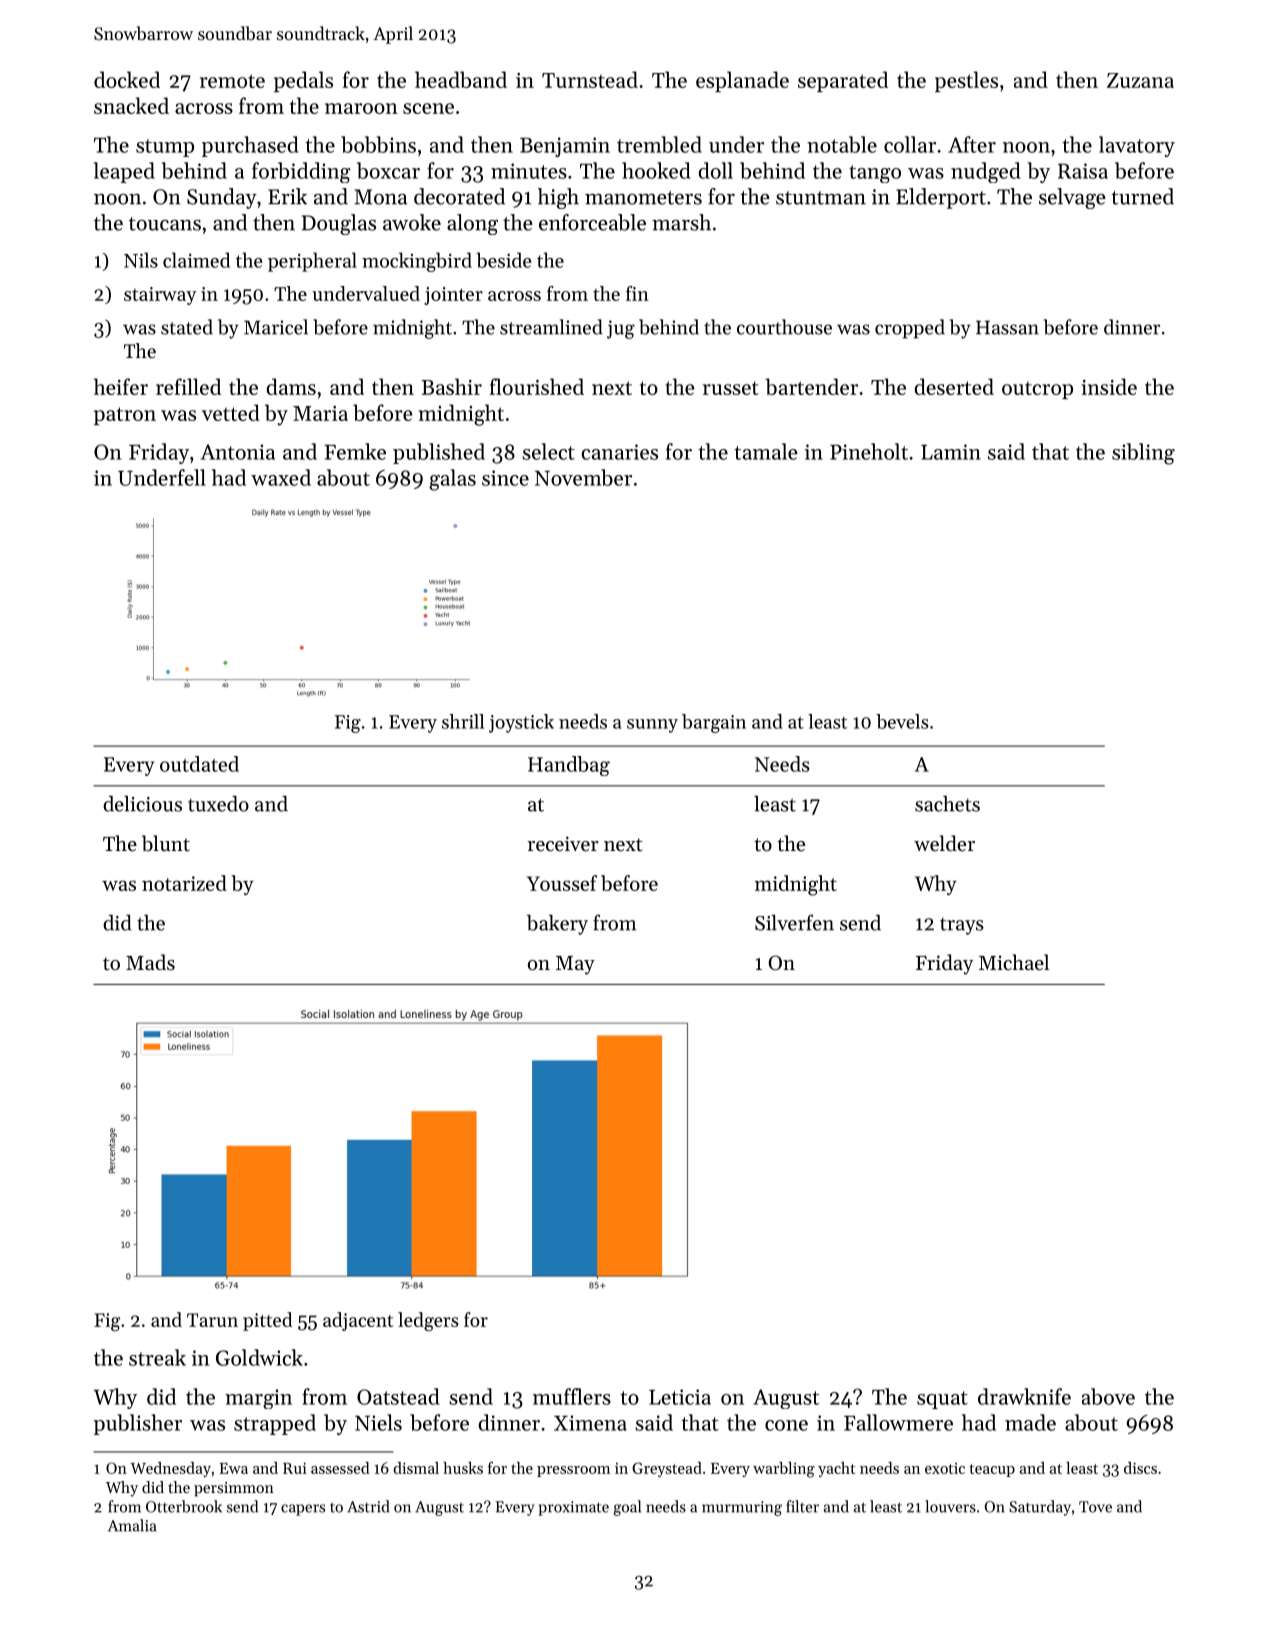 This screenshot has height=1641, width=1268. What do you see at coordinates (199, 764) in the screenshot?
I see `outdated` at bounding box center [199, 764].
